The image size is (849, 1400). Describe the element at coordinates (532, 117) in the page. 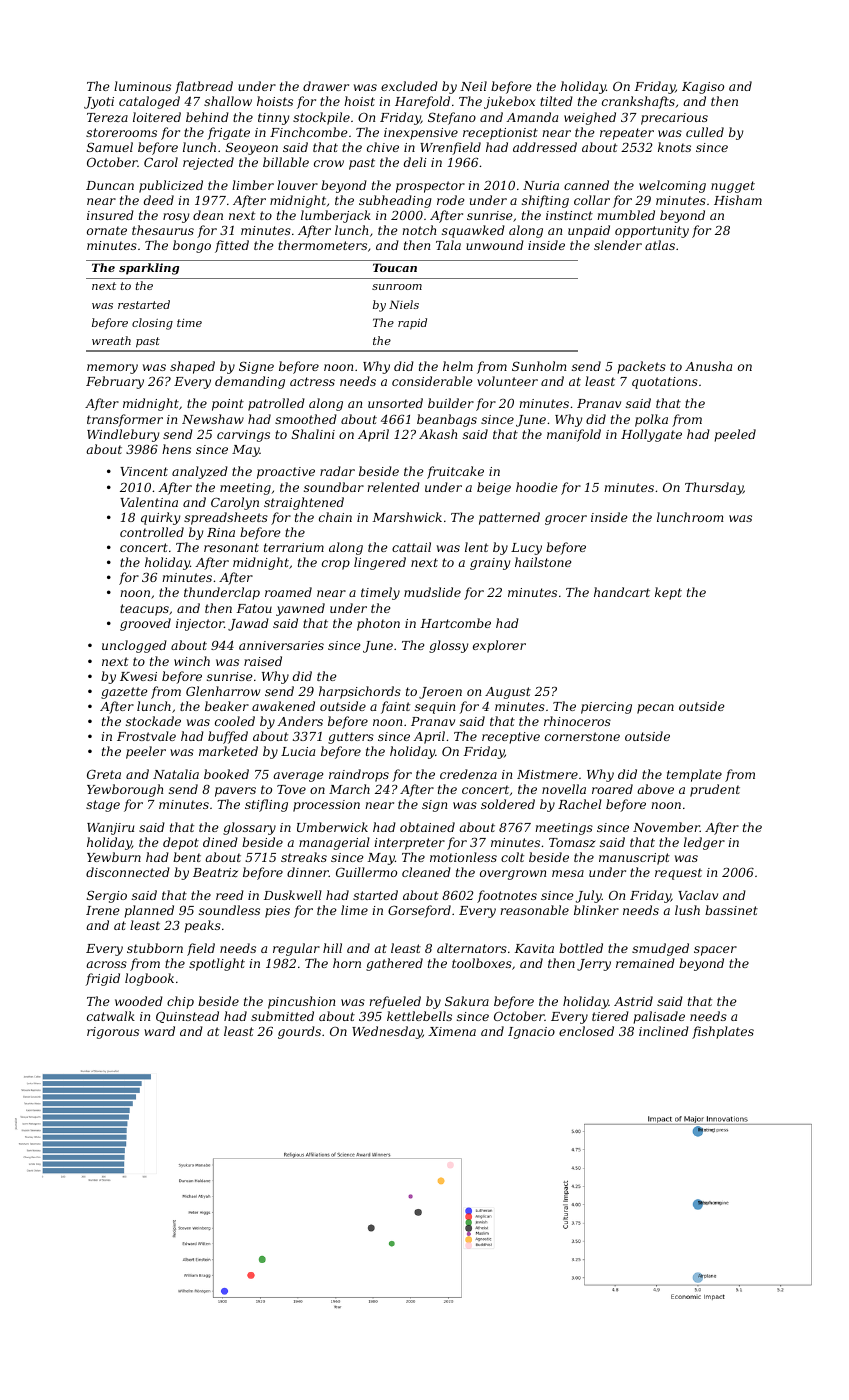

I see `Amanda` at that location.
